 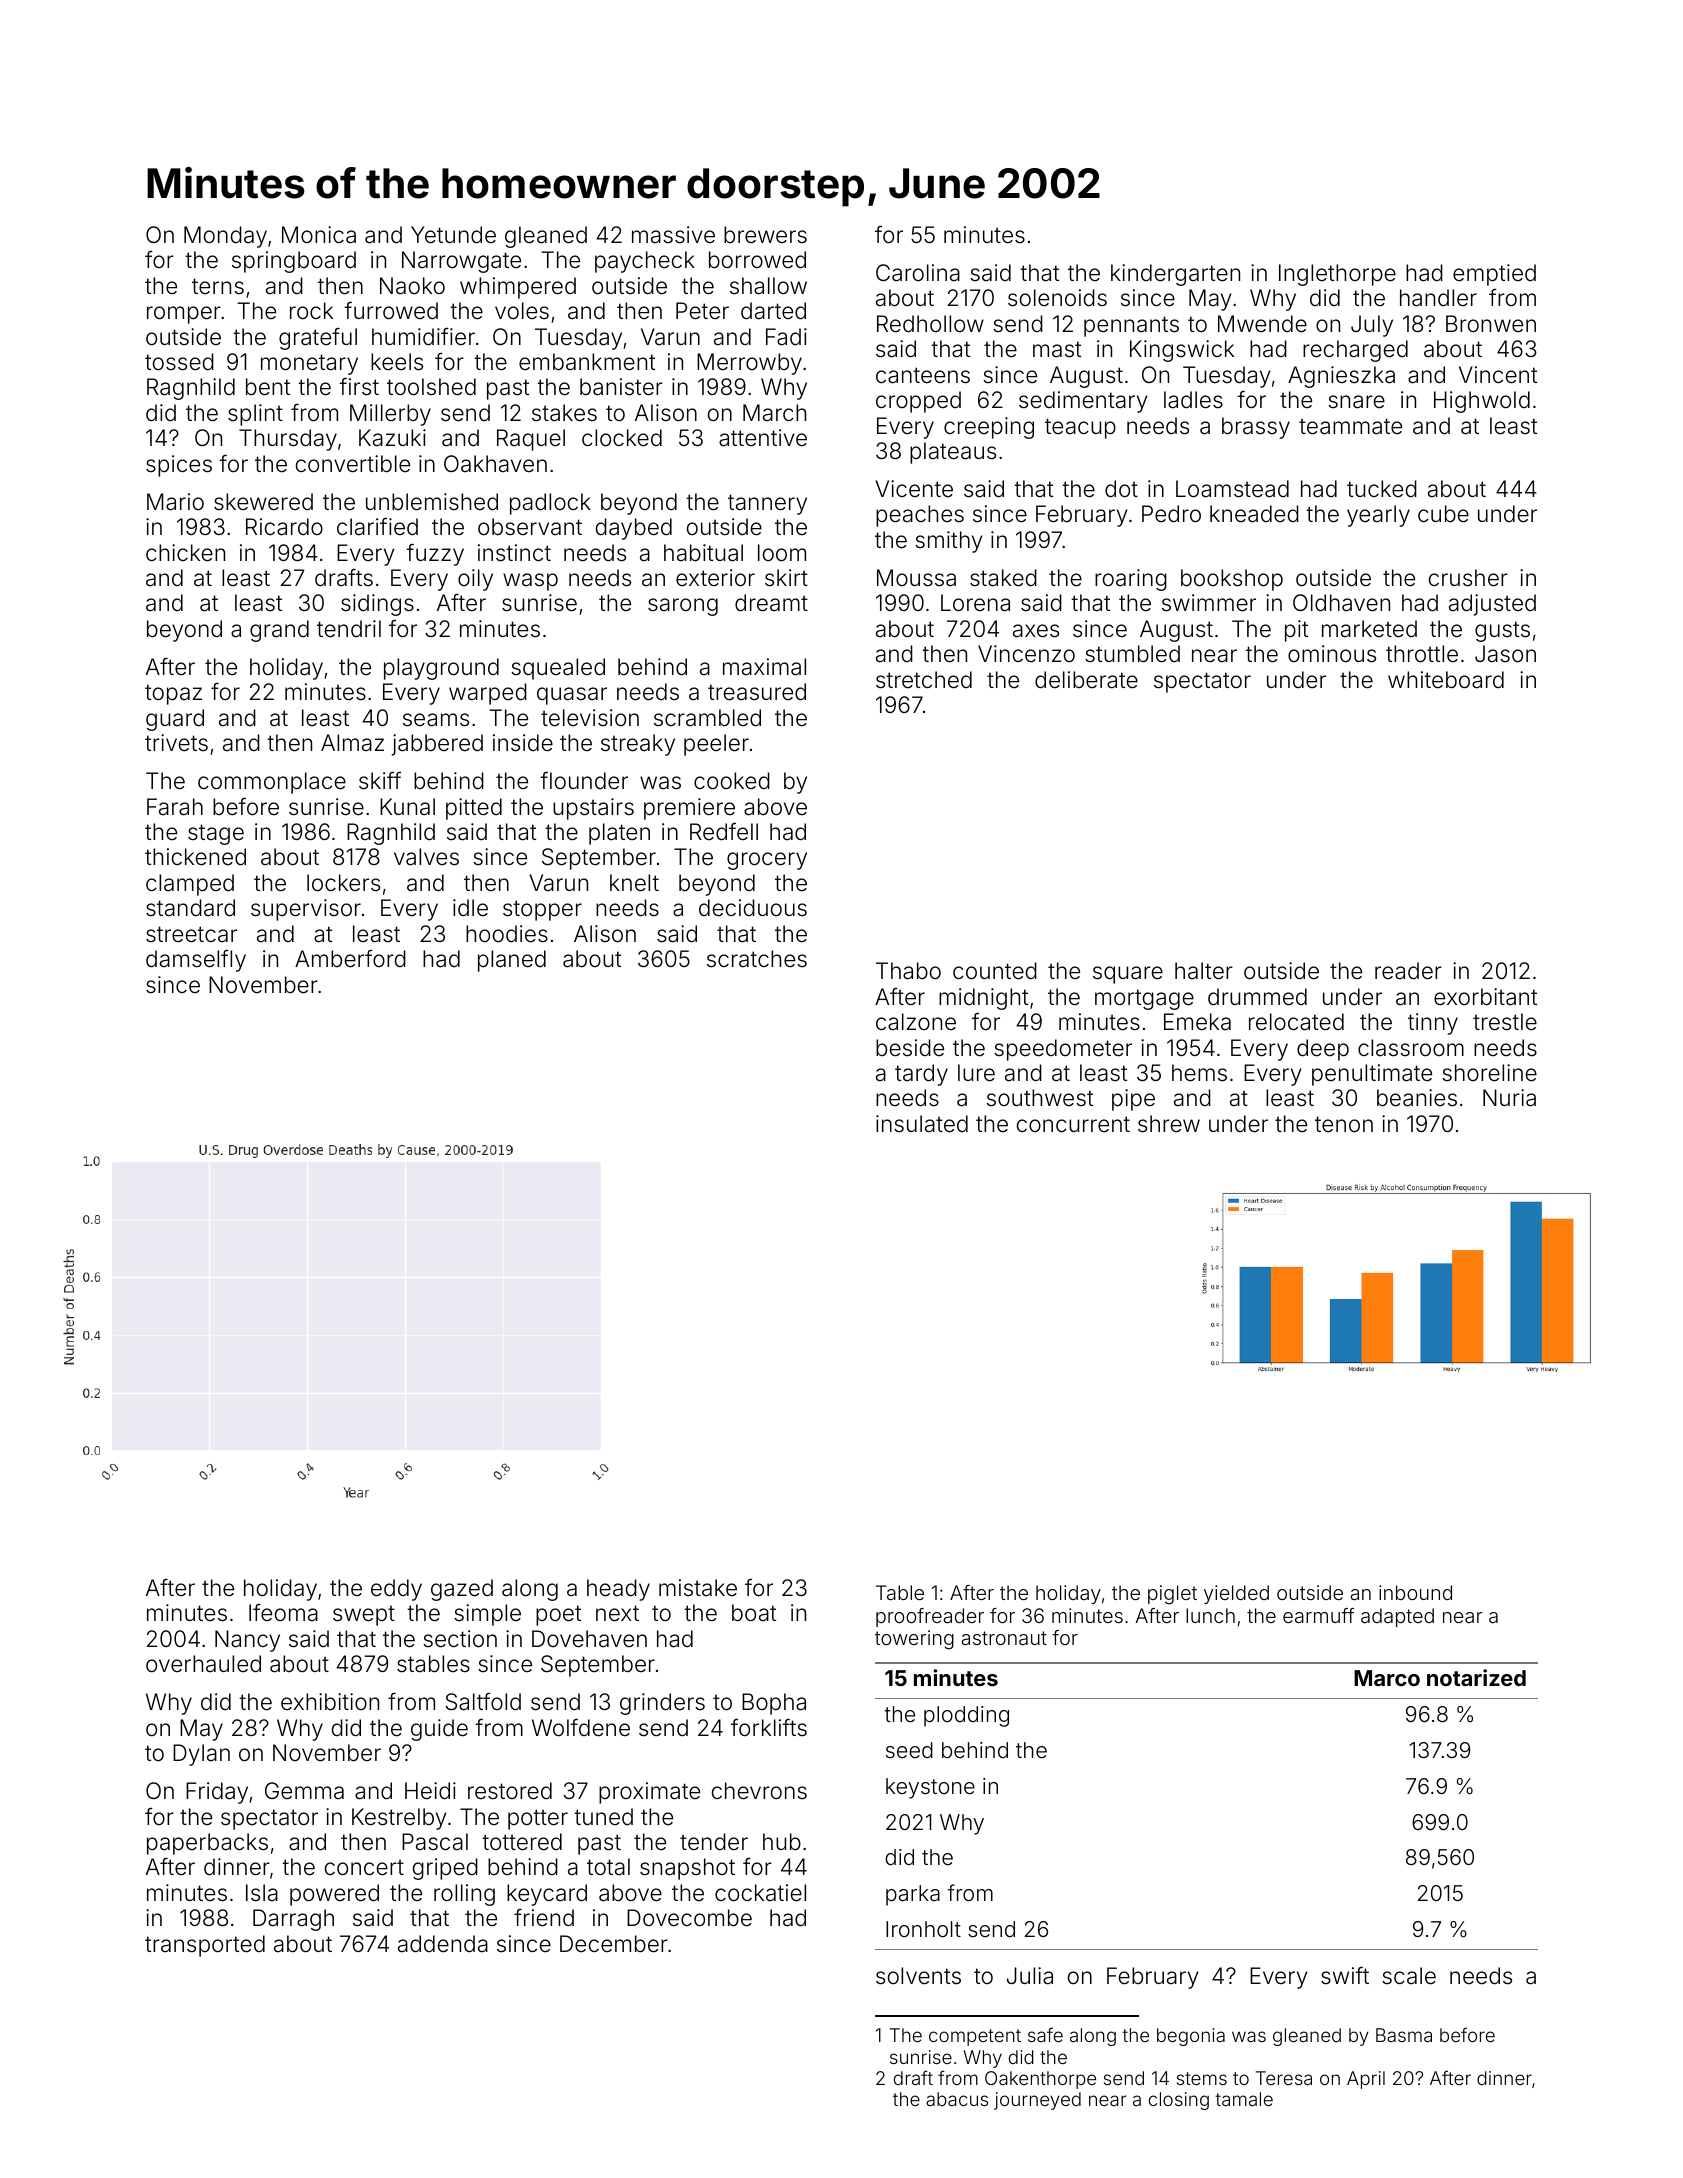 What do you see at coordinates (195, 857) in the image?
I see `thickened` at bounding box center [195, 857].
